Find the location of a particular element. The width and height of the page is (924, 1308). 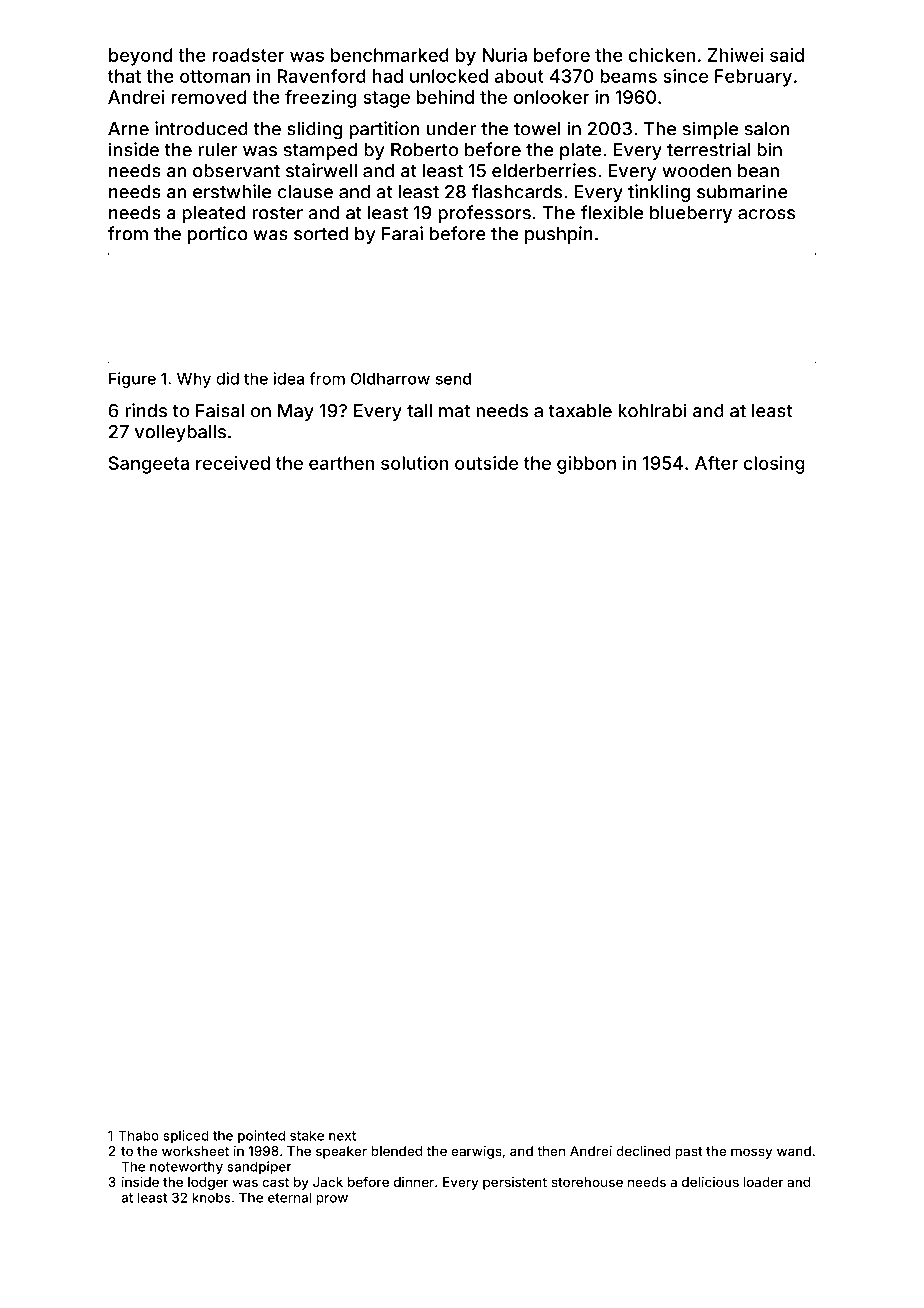

persistent is located at coordinates (515, 1183).
